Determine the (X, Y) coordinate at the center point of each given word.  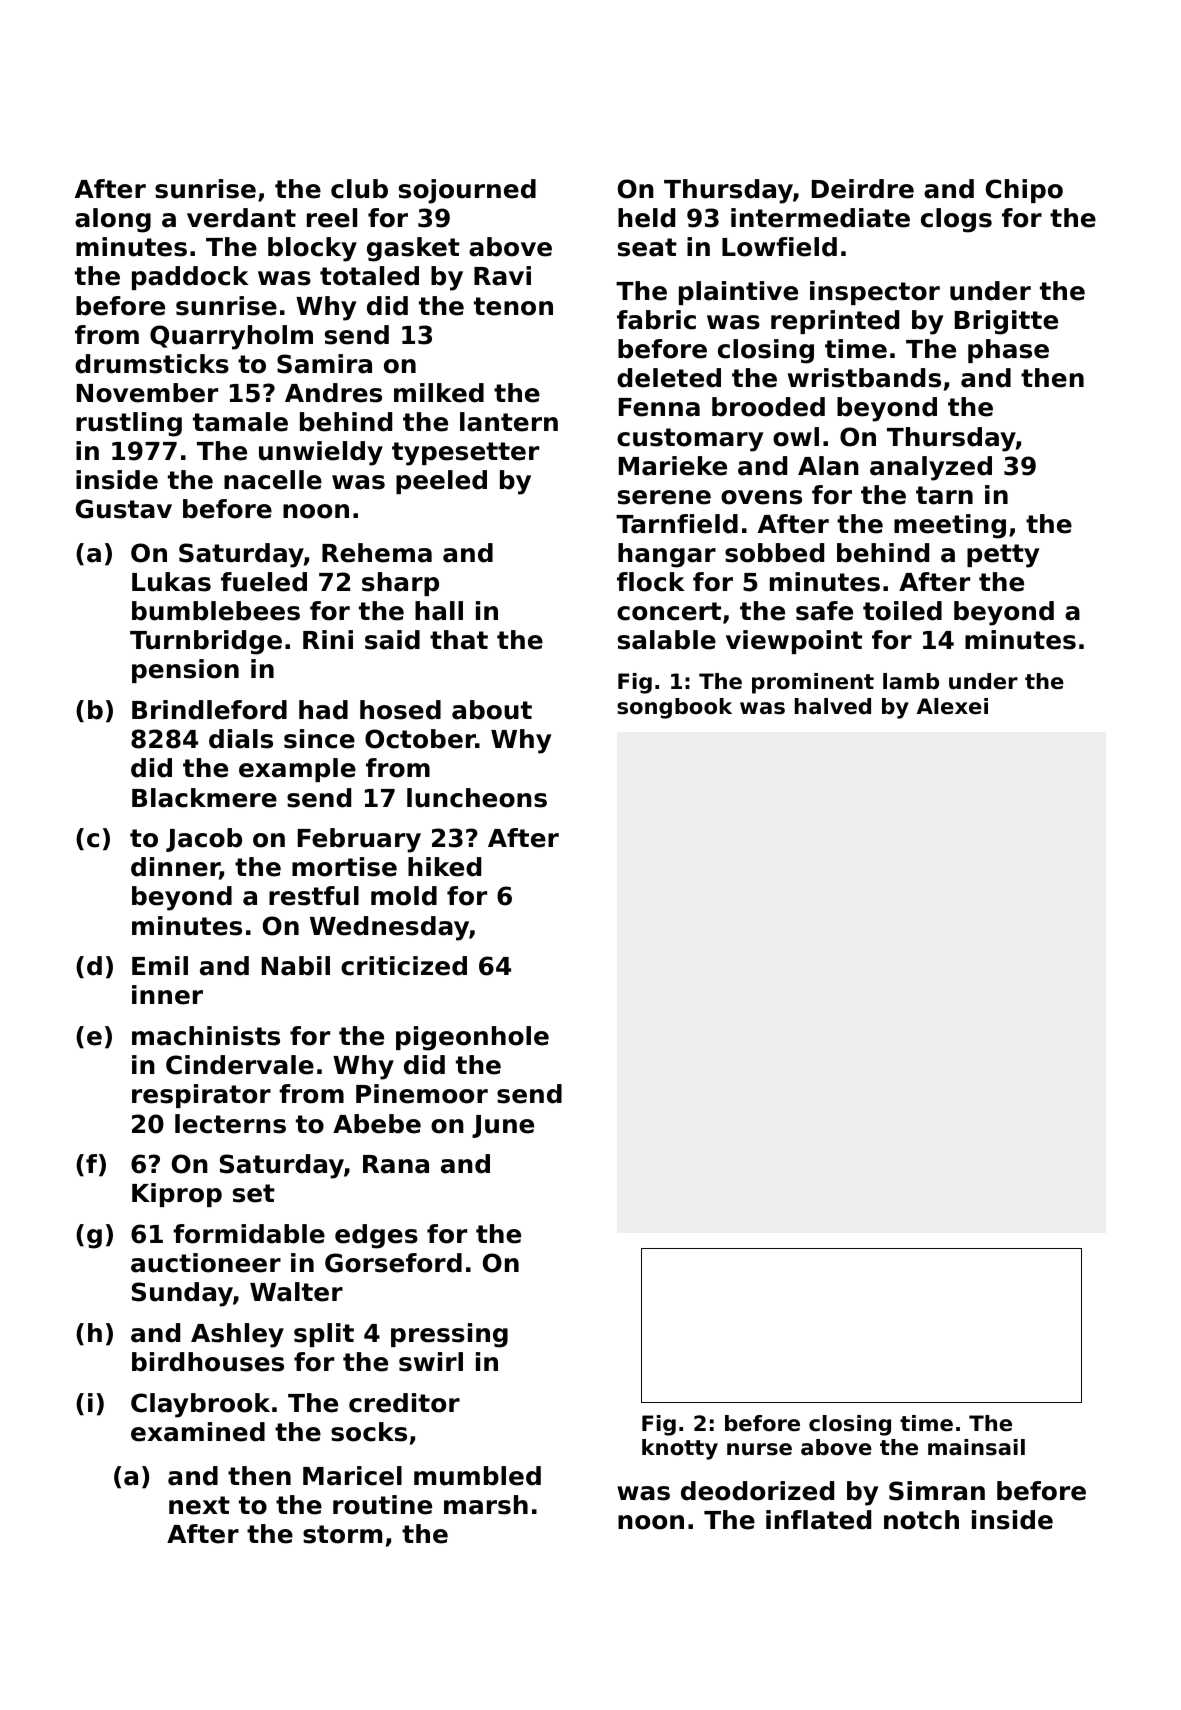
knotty (680, 1449)
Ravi (502, 276)
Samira (324, 364)
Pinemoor (422, 1094)
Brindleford (209, 710)
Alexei (952, 706)
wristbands (864, 378)
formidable (249, 1234)
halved (833, 706)
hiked (444, 867)
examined (198, 1432)
